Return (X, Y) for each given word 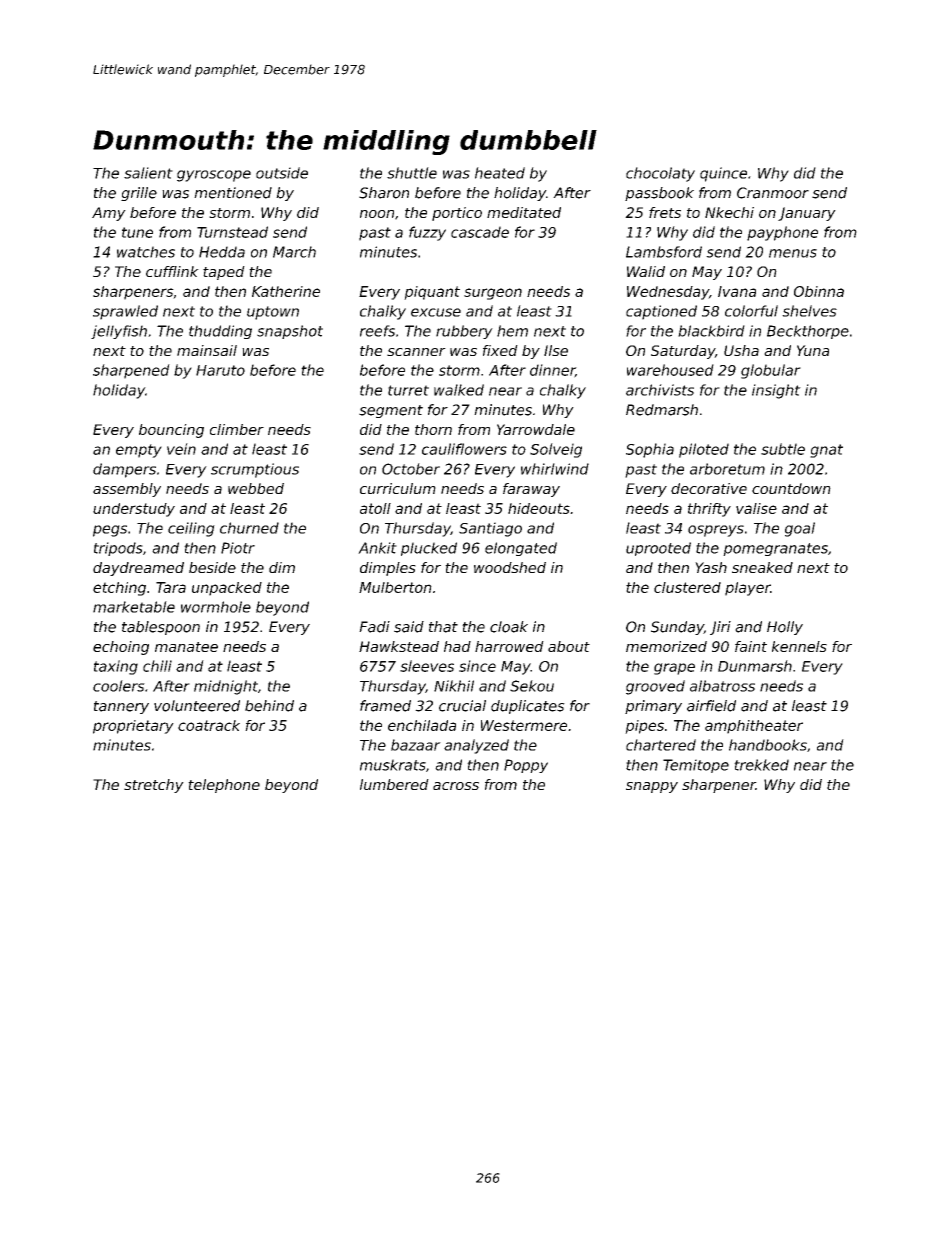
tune (137, 232)
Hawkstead (399, 646)
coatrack (209, 725)
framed (385, 706)
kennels (799, 646)
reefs (377, 331)
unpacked (227, 589)
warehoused (670, 370)
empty (139, 451)
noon (377, 214)
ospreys (716, 531)
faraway (531, 490)
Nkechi (729, 212)
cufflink (172, 271)
